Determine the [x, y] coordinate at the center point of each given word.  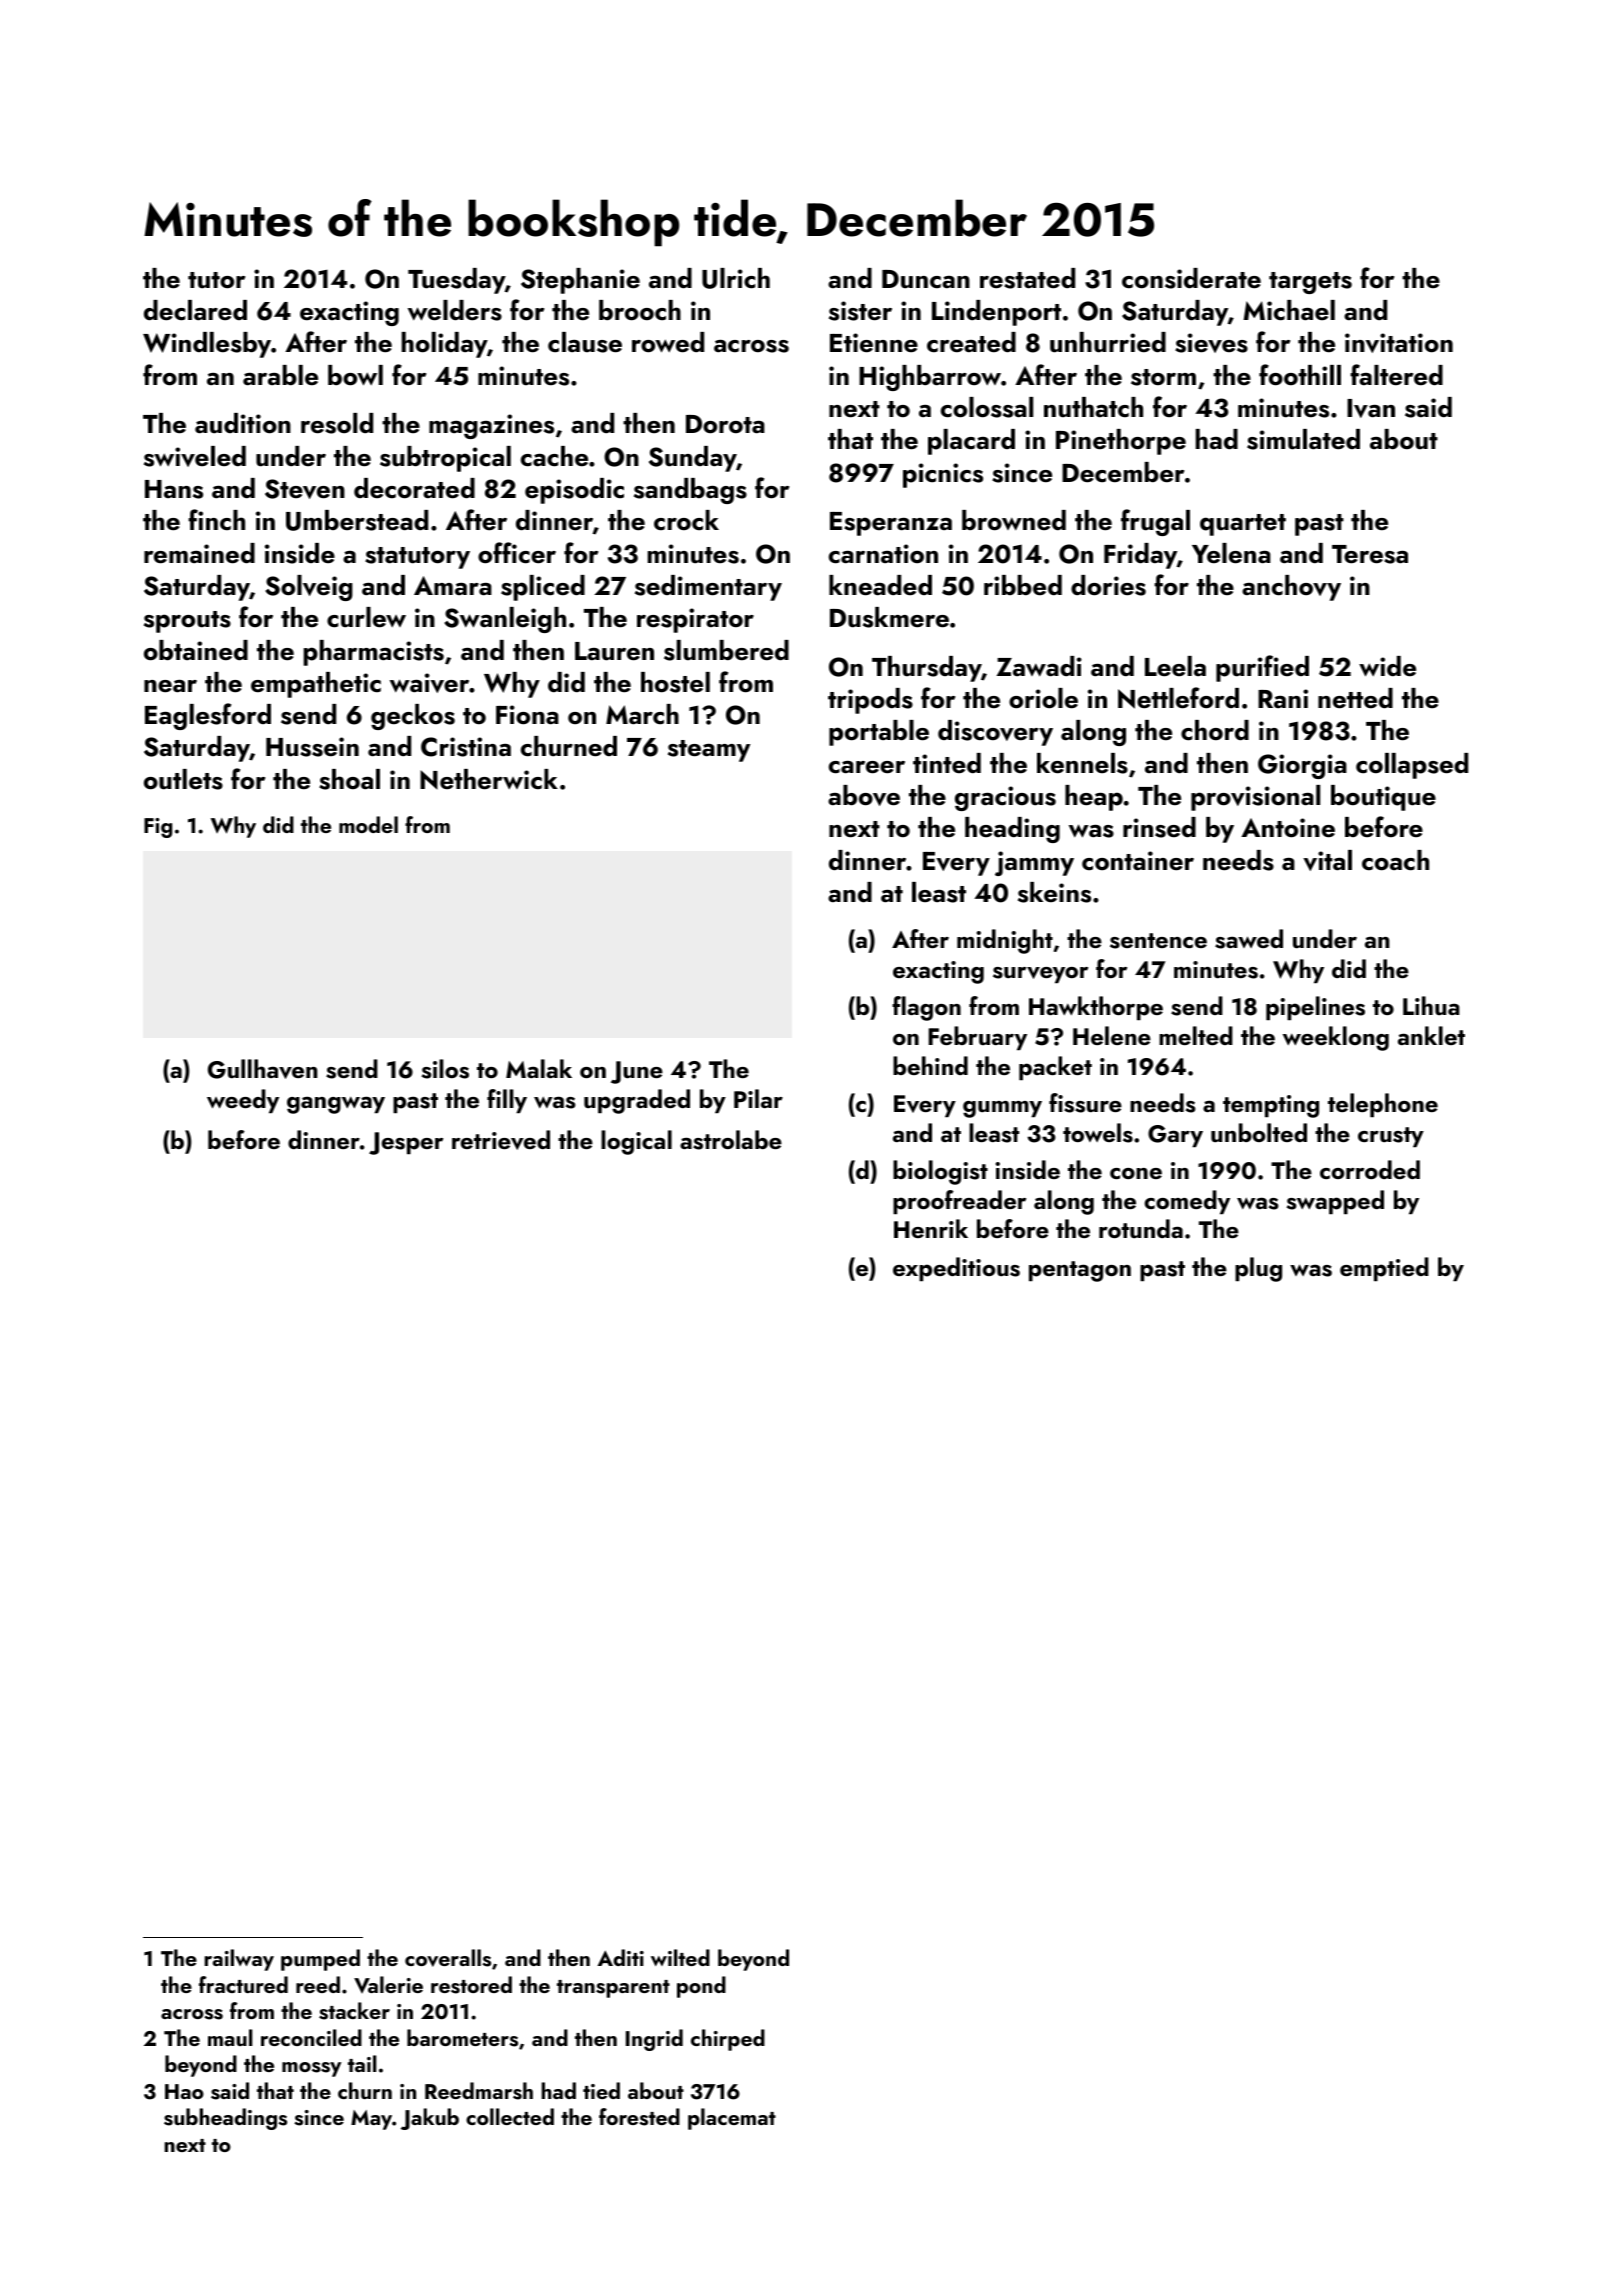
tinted [947, 763]
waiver [429, 683]
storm [1163, 377]
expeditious [956, 1269]
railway [239, 1960]
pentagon [1080, 1271]
